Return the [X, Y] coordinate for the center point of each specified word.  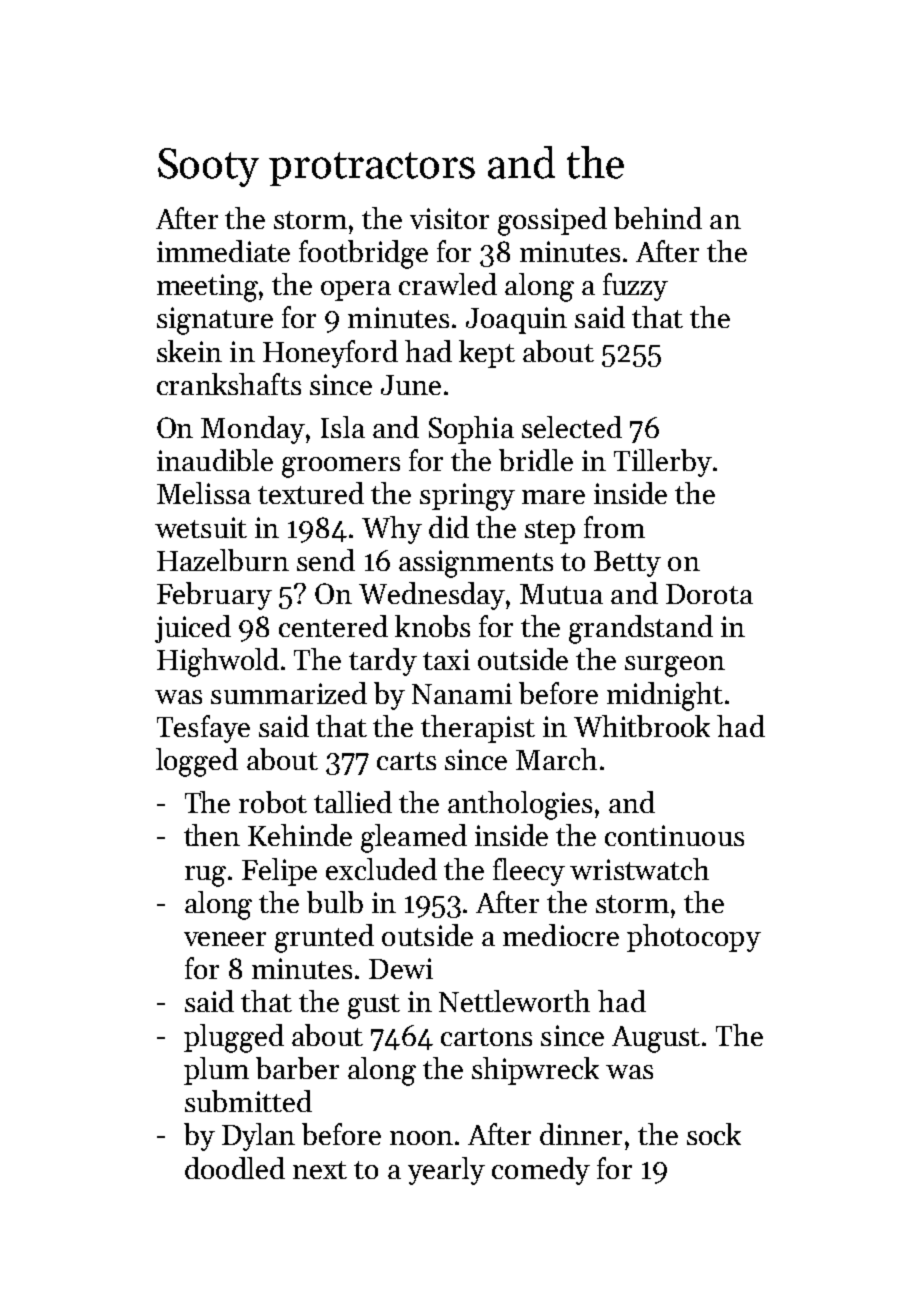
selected [572, 427]
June [411, 385]
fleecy [529, 872]
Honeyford [330, 354]
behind [658, 218]
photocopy [694, 938]
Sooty [208, 167]
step [550, 532]
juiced [193, 629]
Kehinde [300, 835]
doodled [235, 1168]
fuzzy [635, 287]
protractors [372, 169]
